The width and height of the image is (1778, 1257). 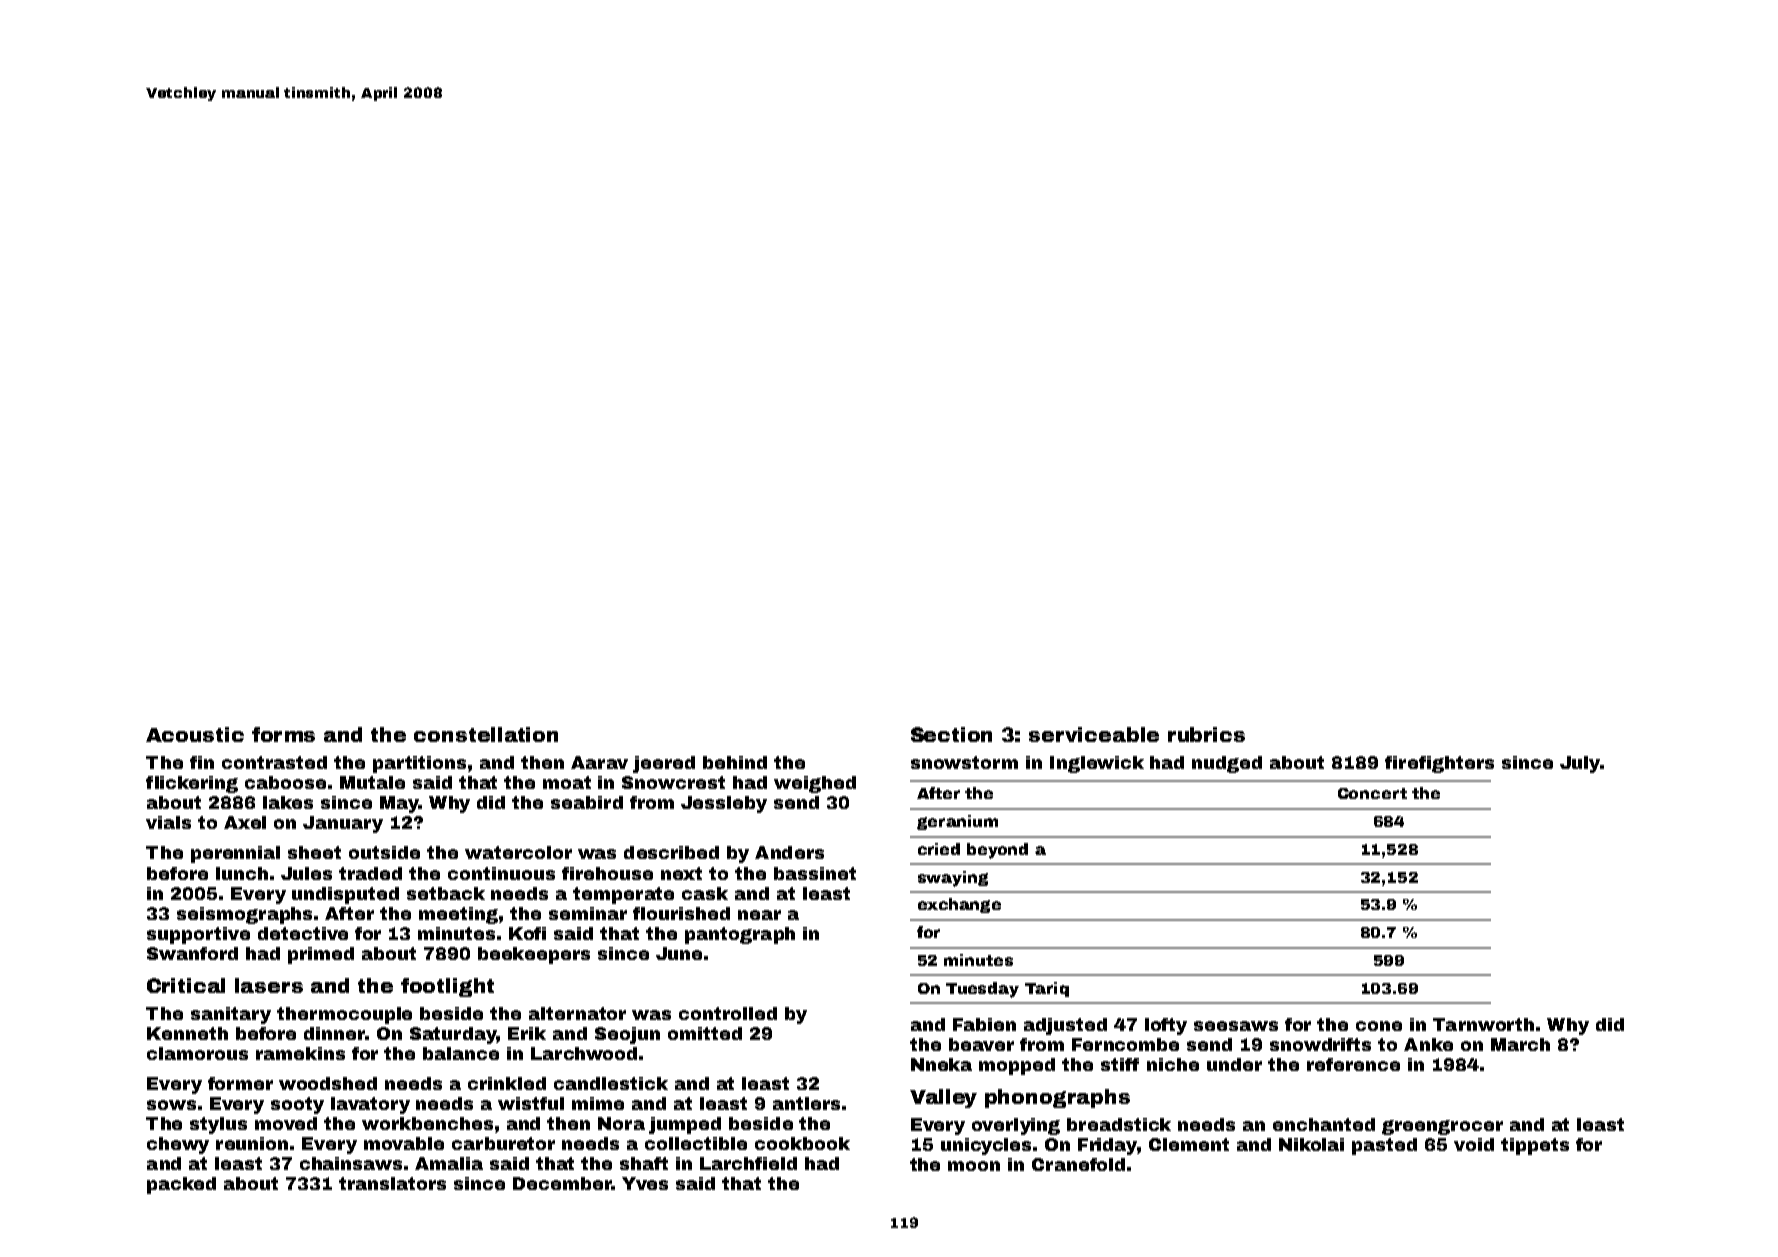 What do you see at coordinates (486, 734) in the image?
I see `constellation` at bounding box center [486, 734].
